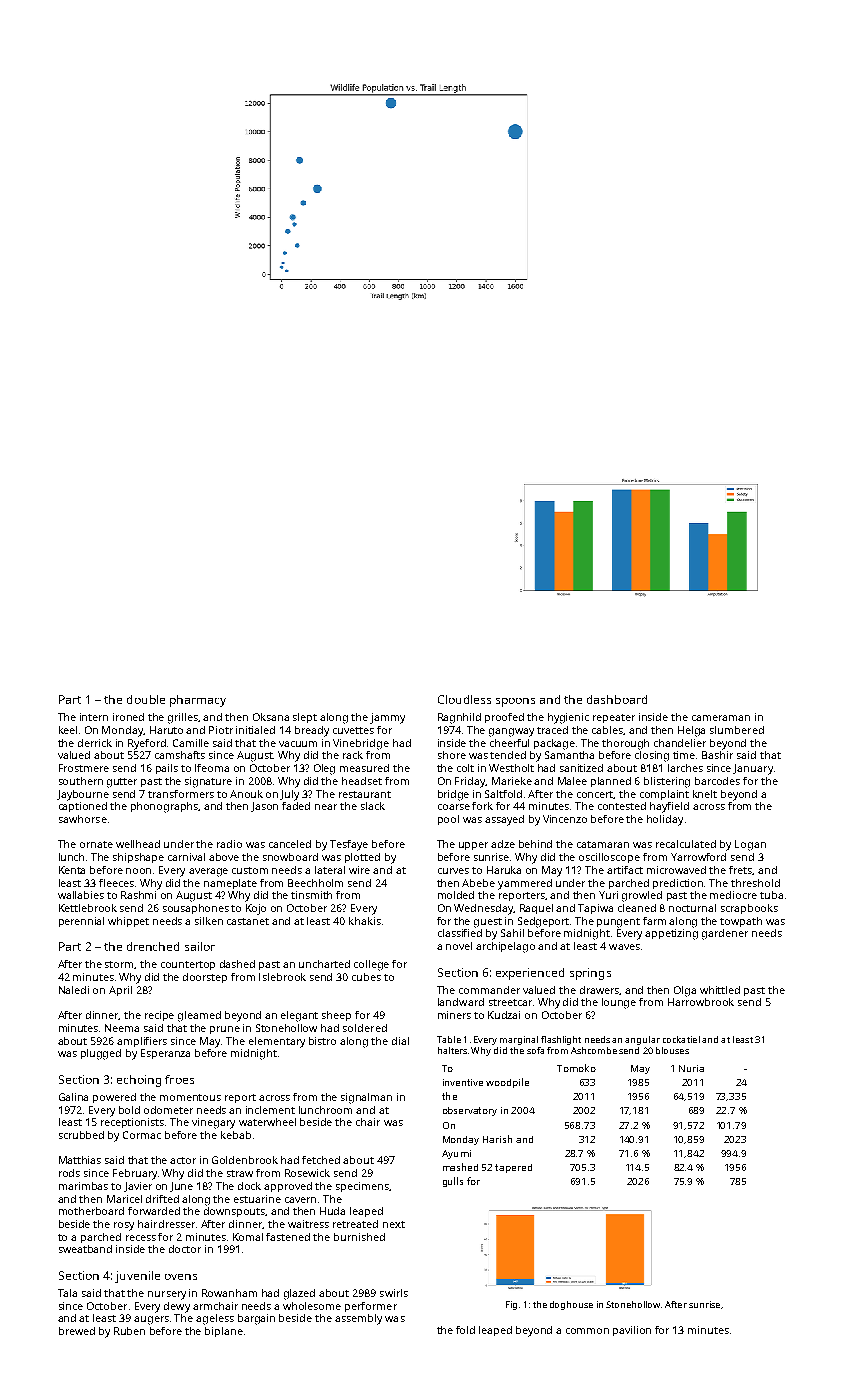 Image resolution: width=849 pixels, height=1400 pixels. I want to click on pavilion, so click(632, 1331).
